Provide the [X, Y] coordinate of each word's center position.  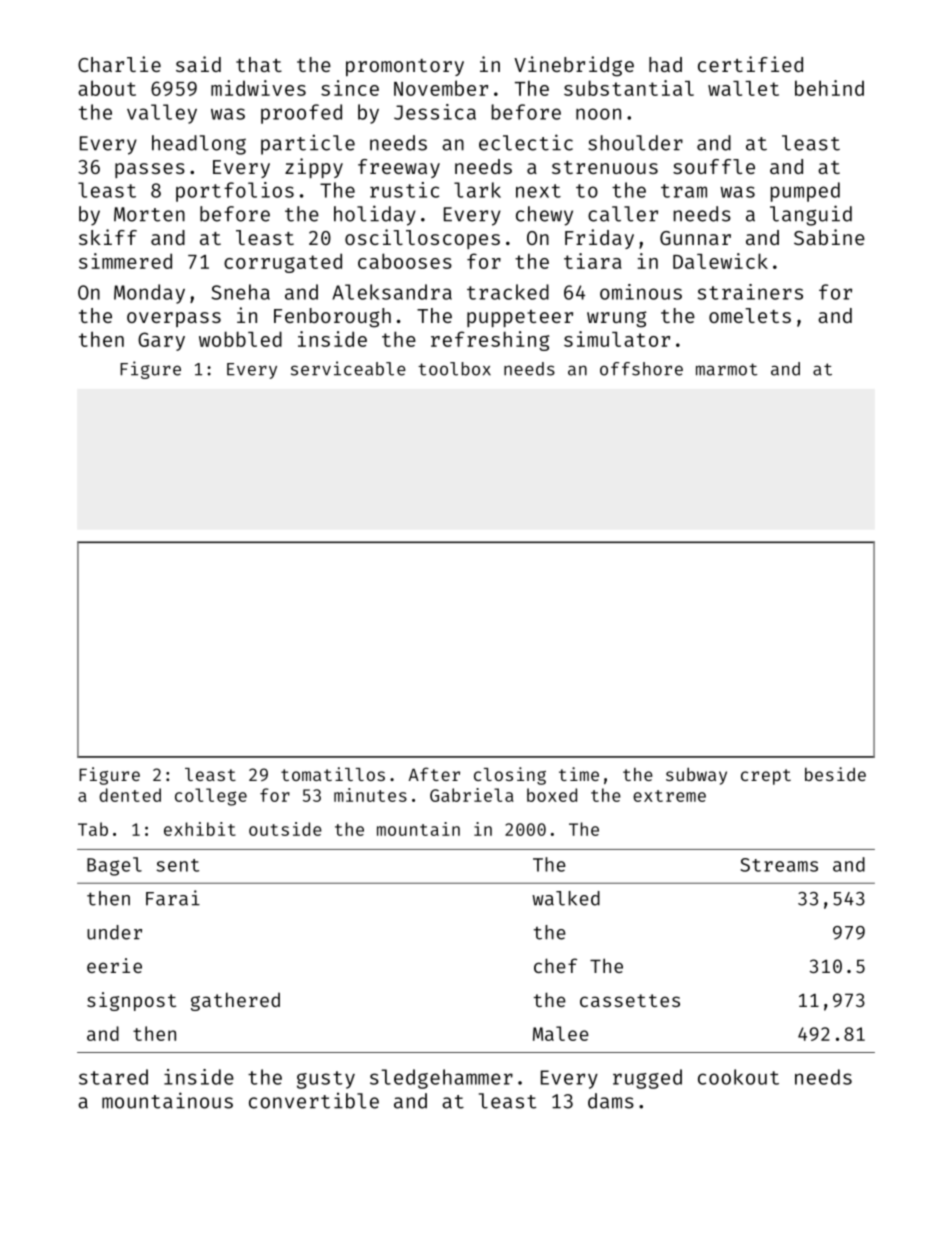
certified [750, 64]
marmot [727, 369]
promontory [405, 67]
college [211, 797]
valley [162, 114]
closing [510, 776]
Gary [161, 341]
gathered [235, 1001]
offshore [641, 369]
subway [696, 776]
